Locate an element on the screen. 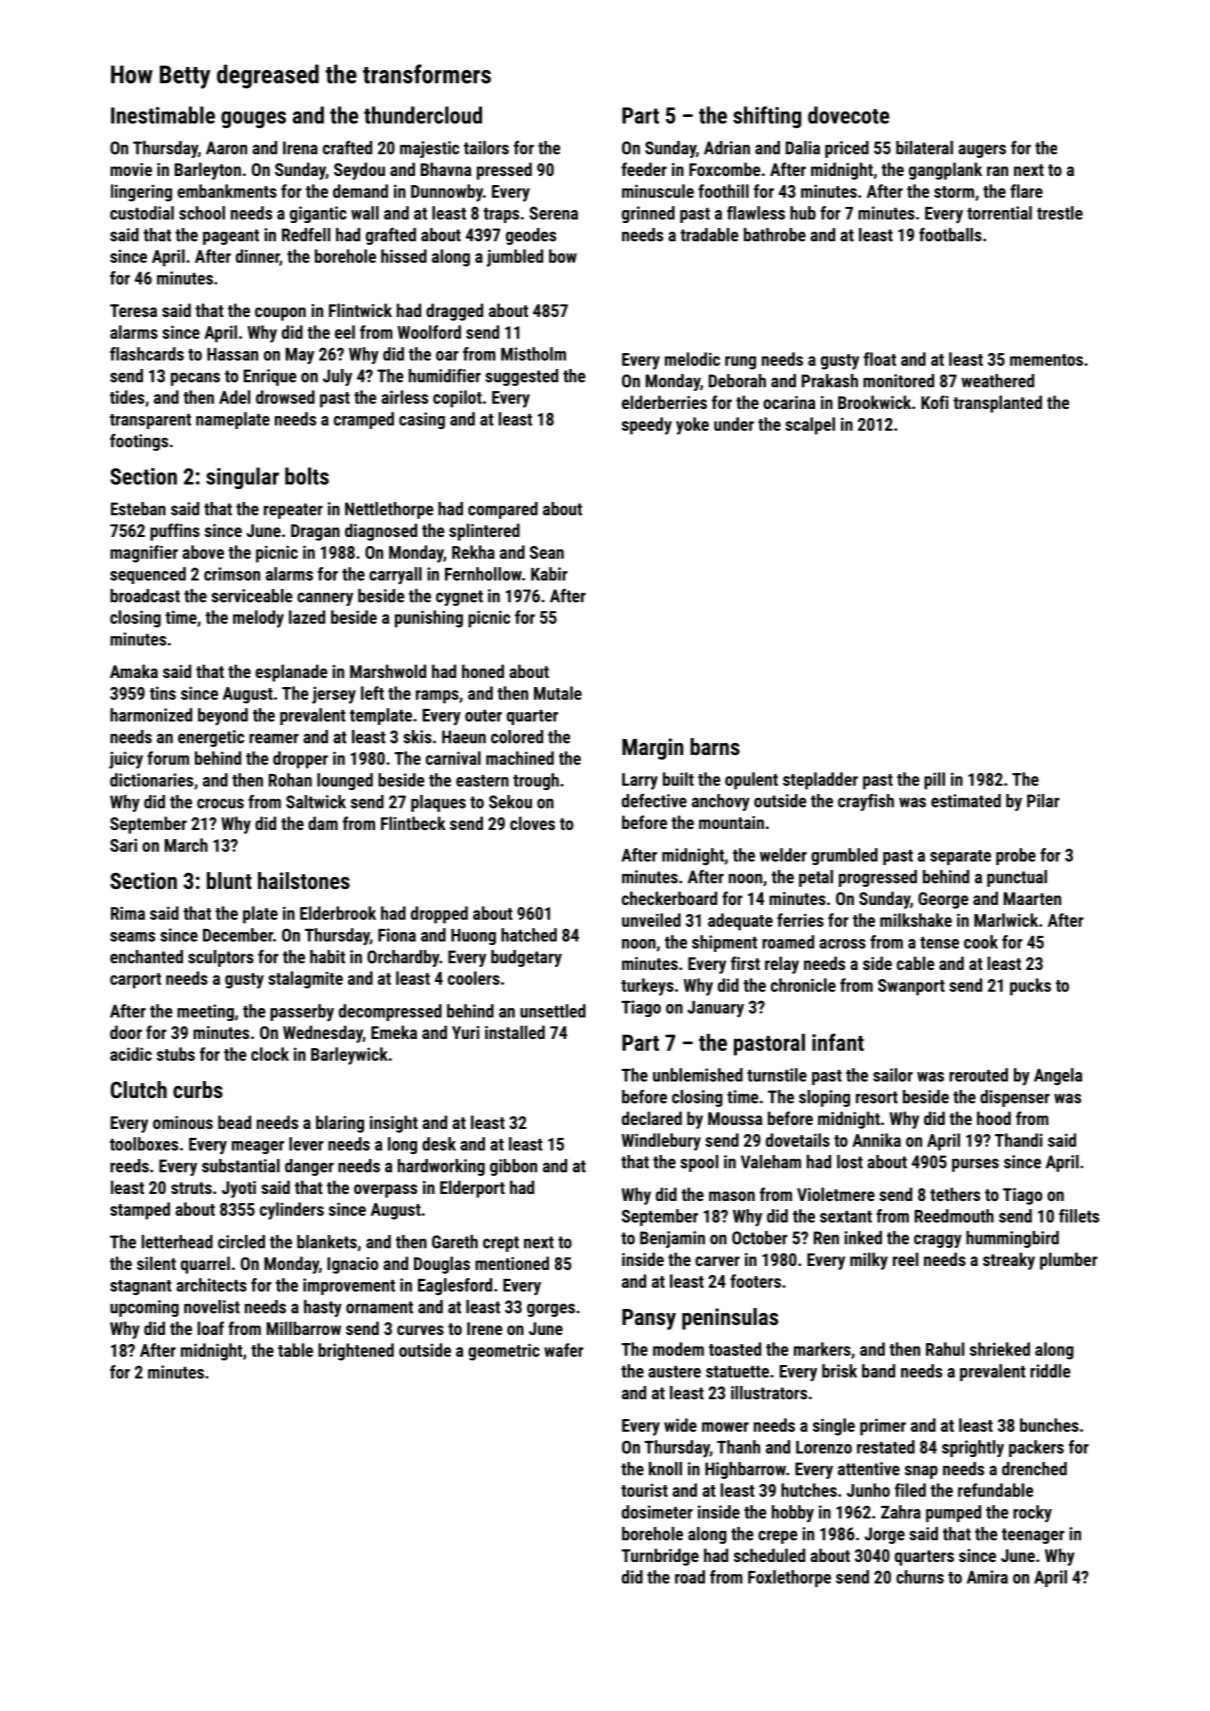  crafted is located at coordinates (347, 148).
